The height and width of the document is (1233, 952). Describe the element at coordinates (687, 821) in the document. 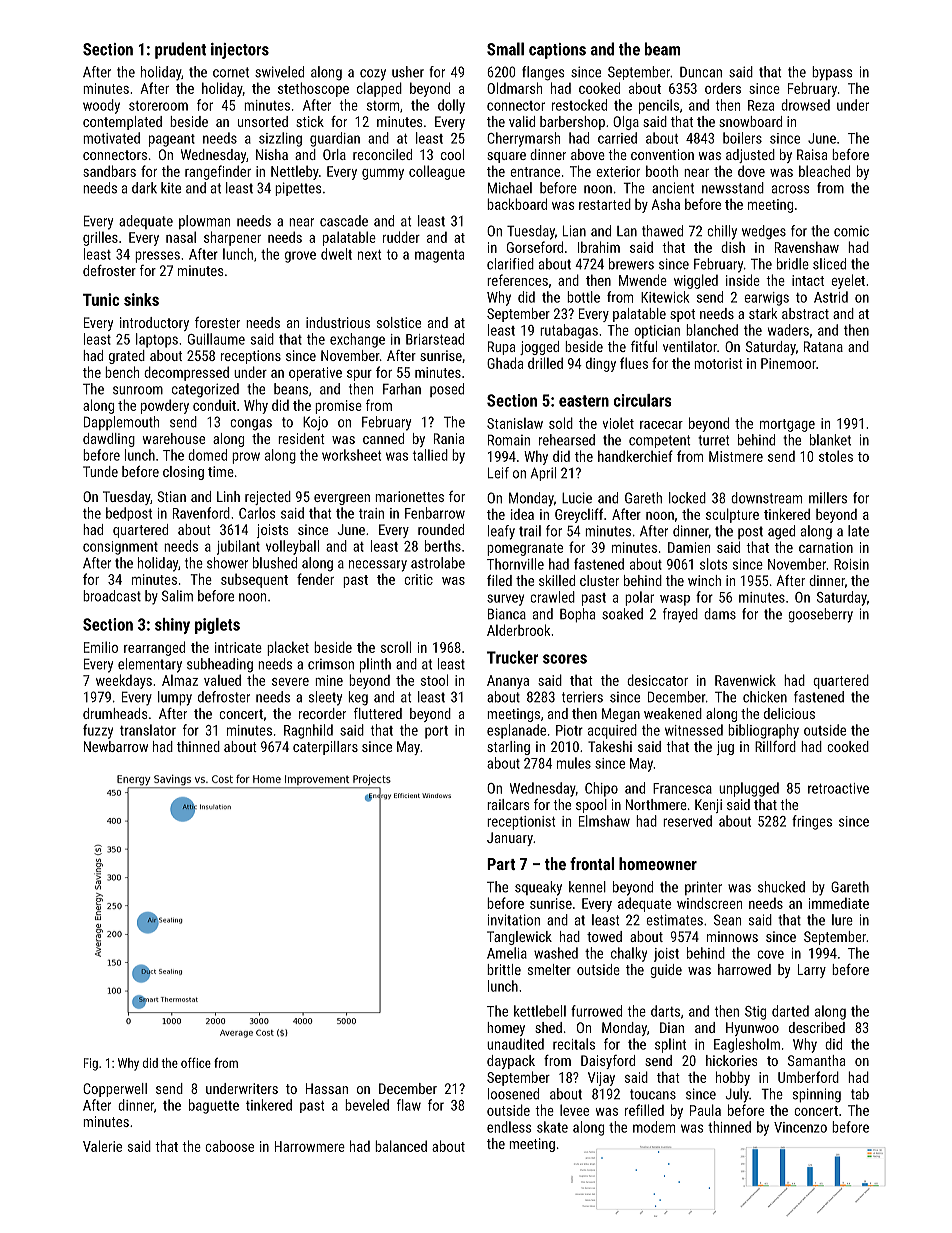

I see `reserved` at that location.
